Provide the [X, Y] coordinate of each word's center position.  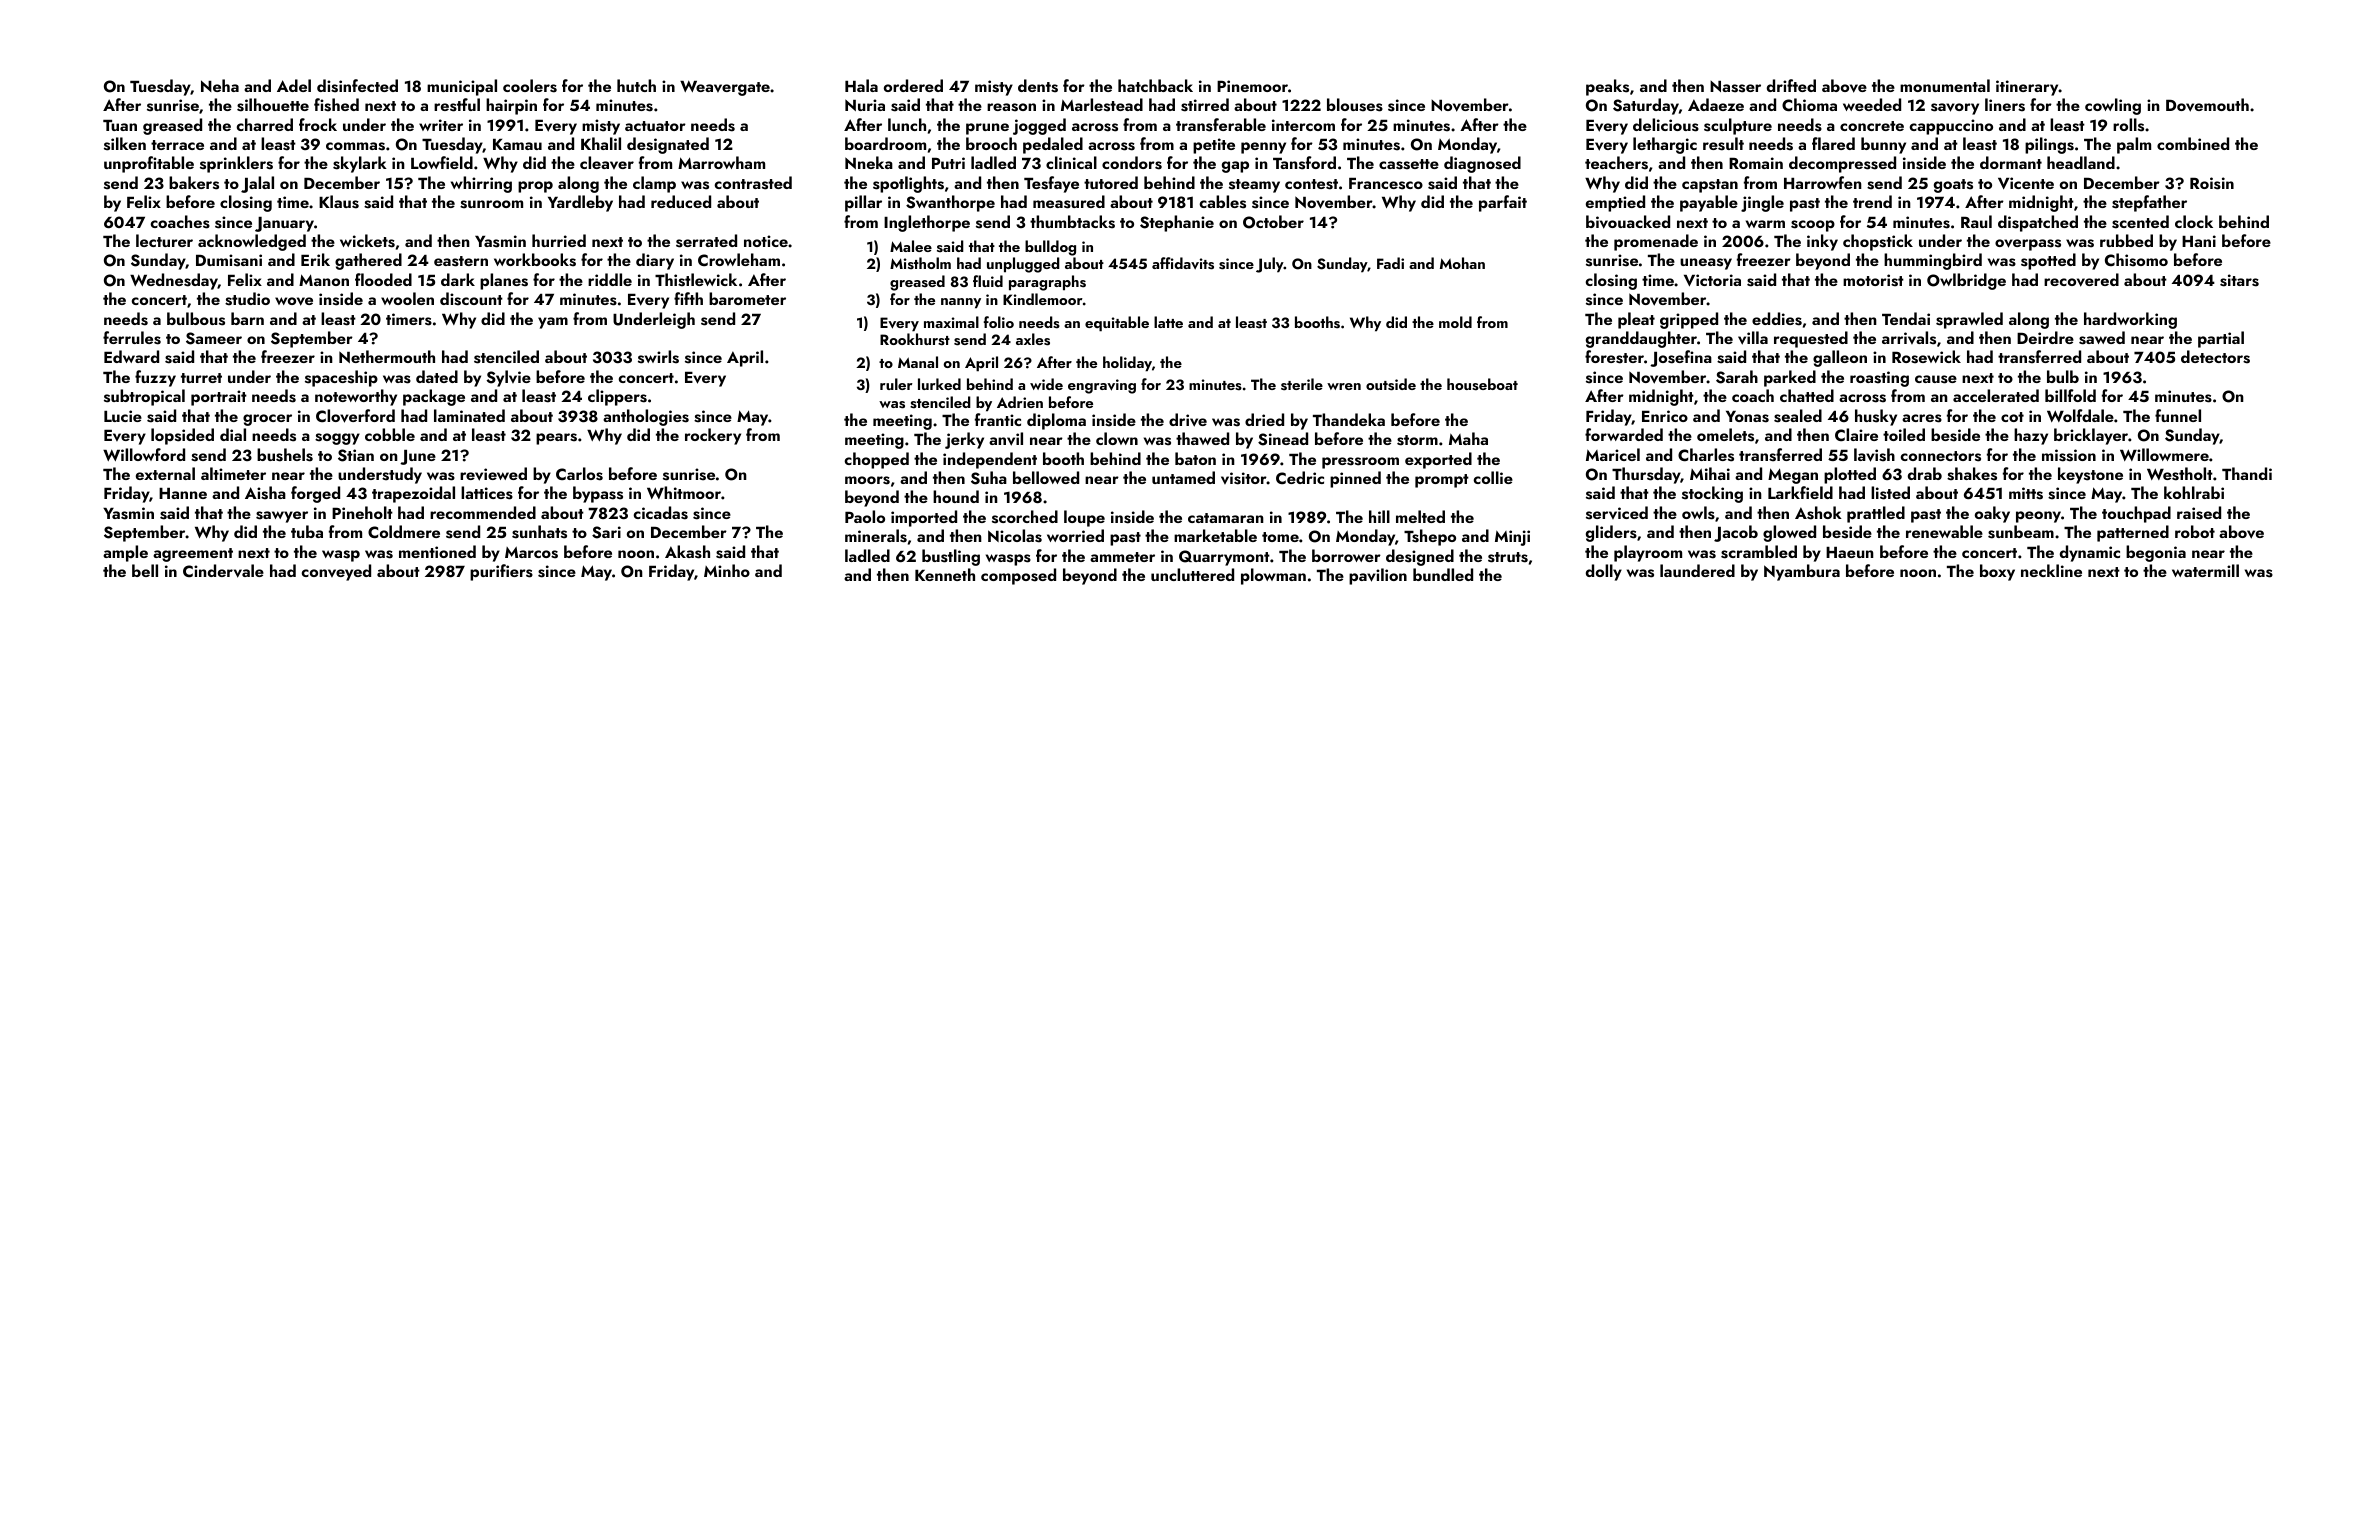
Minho [727, 570]
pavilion [1378, 576]
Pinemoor [1252, 86]
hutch [636, 85]
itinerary [2027, 88]
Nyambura [1802, 572]
